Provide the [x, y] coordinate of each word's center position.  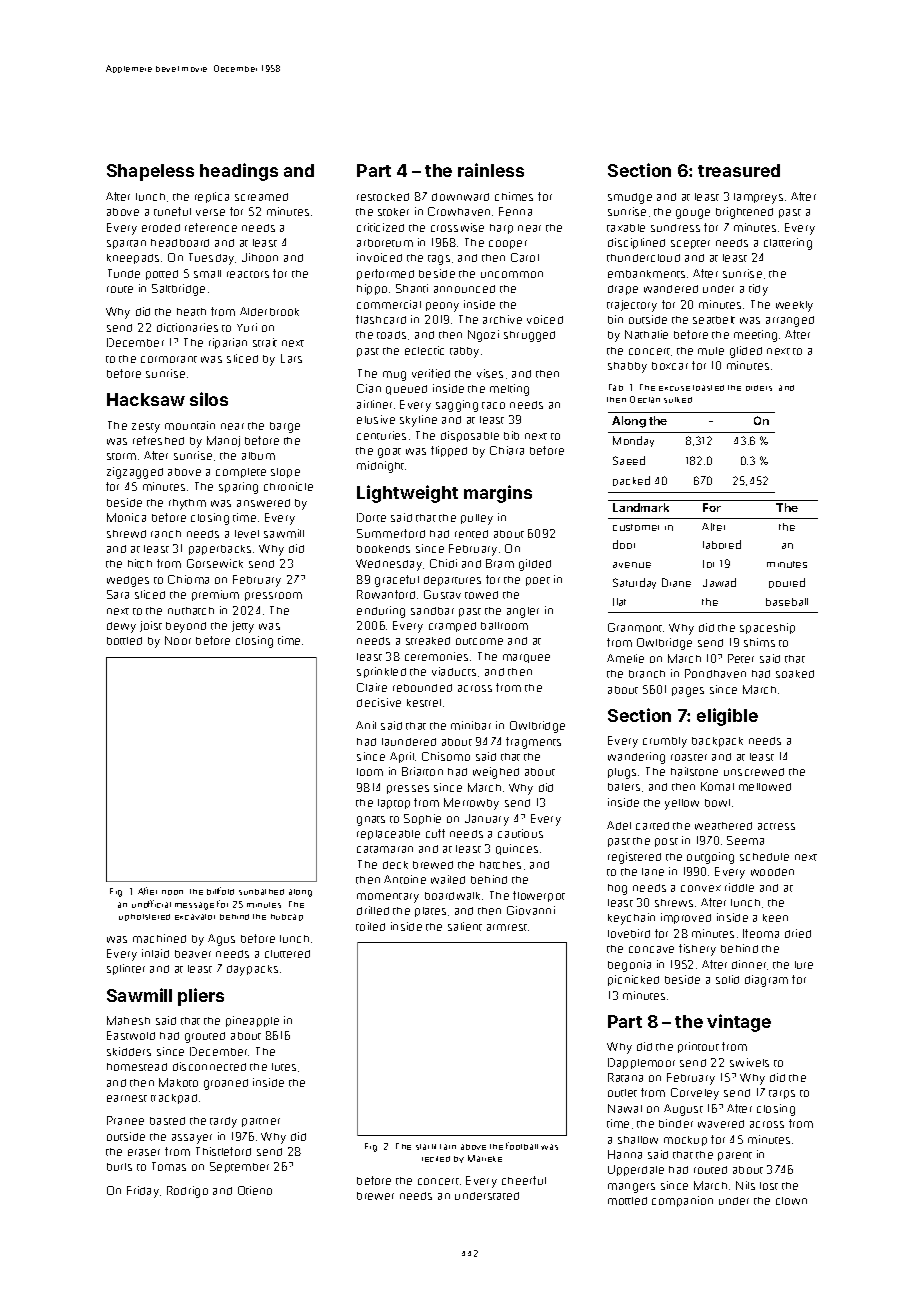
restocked [383, 197]
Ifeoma [761, 933]
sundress [675, 228]
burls [119, 1167]
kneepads [133, 259]
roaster [689, 757]
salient [465, 926]
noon [172, 892]
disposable [470, 436]
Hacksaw [146, 399]
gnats [371, 821]
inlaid [155, 953]
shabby [627, 367]
